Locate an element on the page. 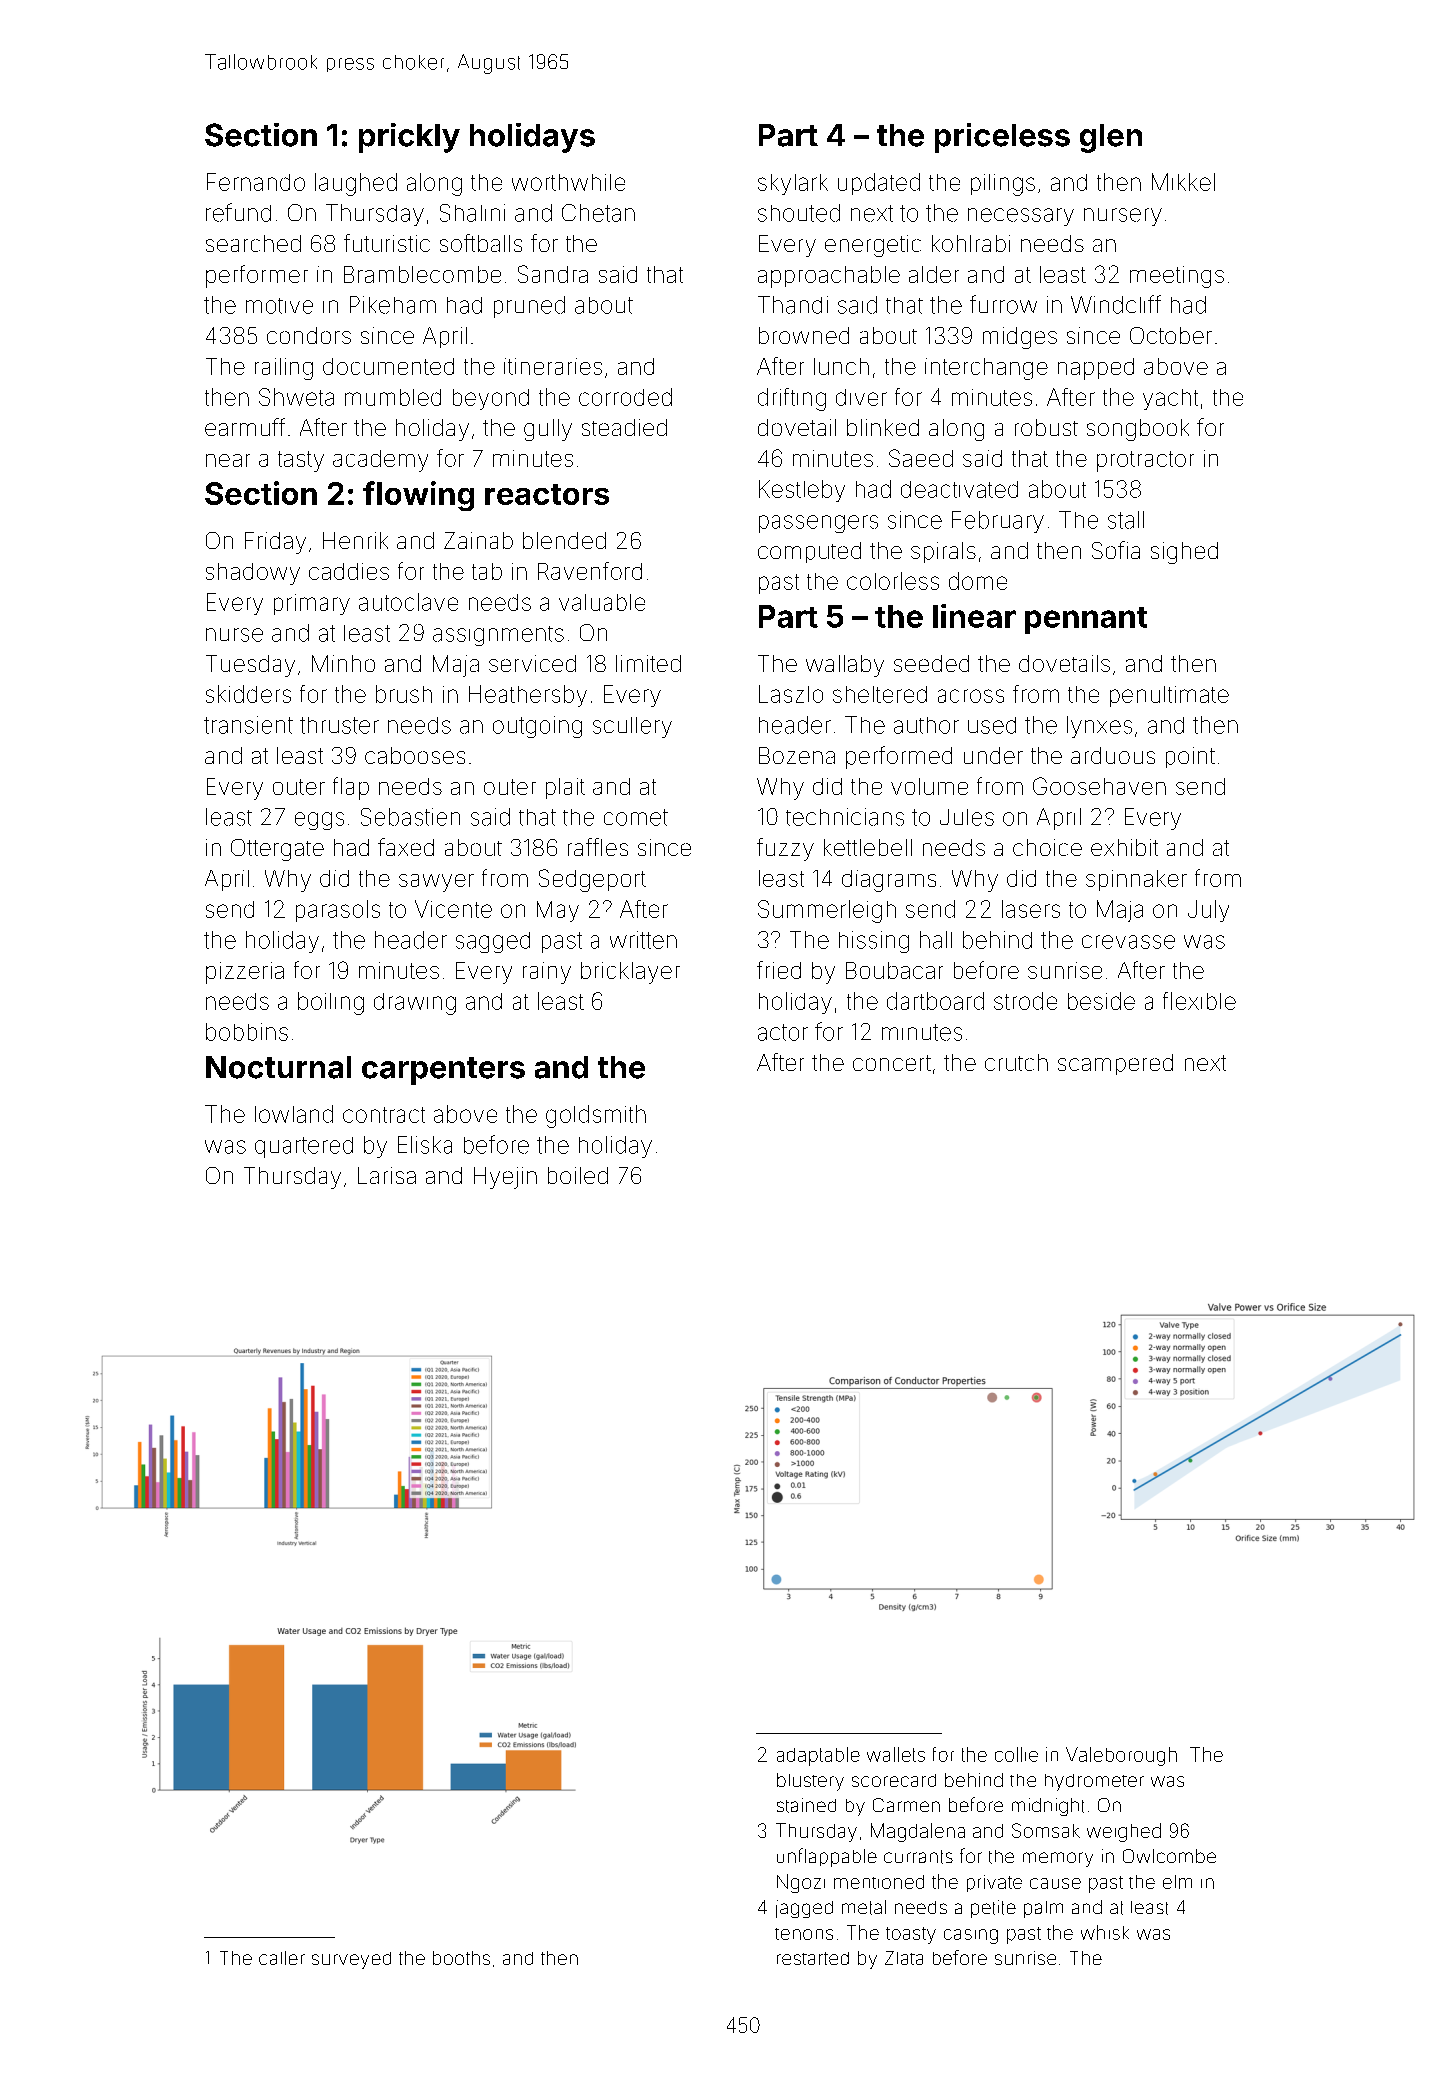 This page has height=2100, width=1450. elm is located at coordinates (1177, 1882).
